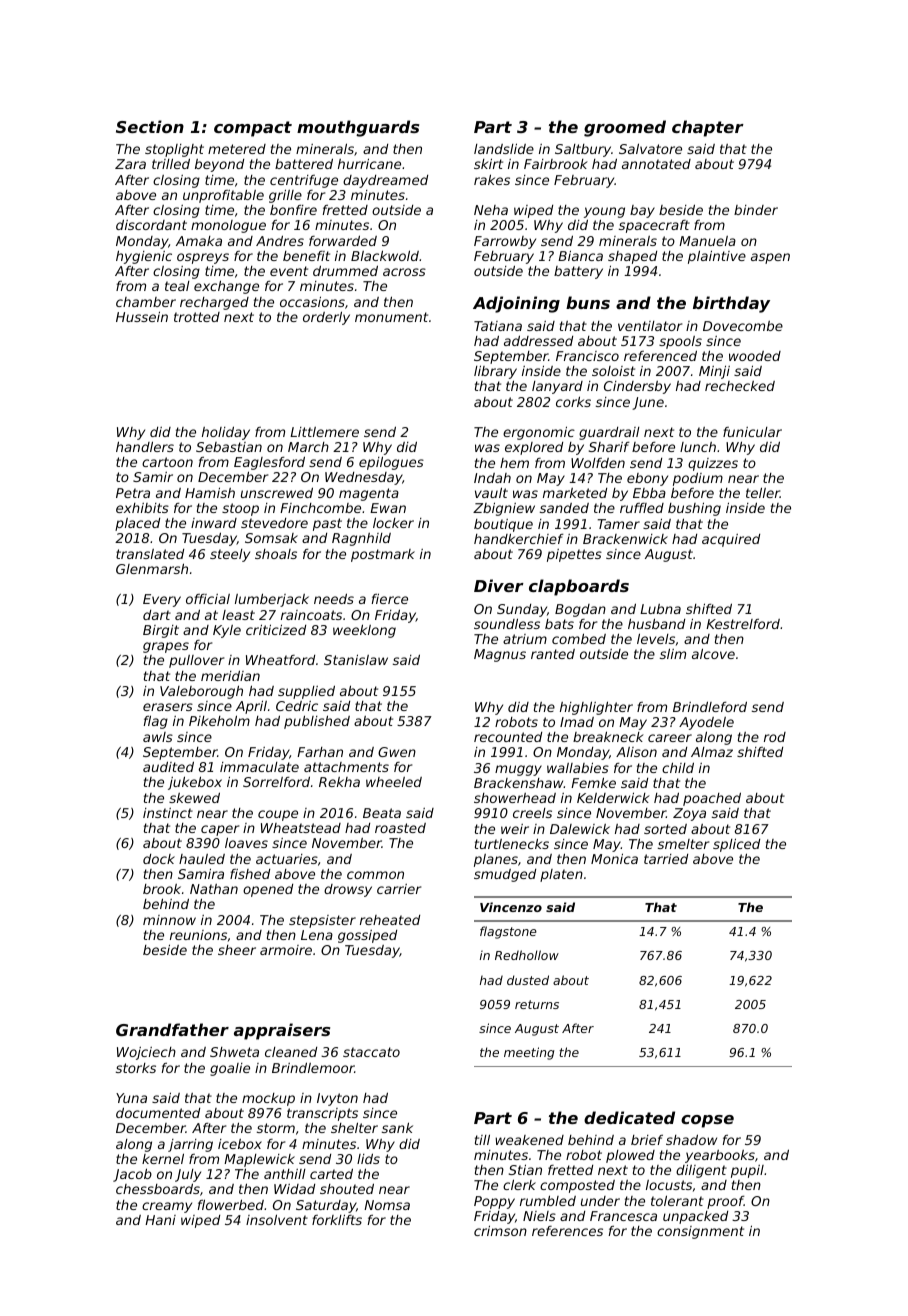 This page has width=908, height=1316. I want to click on Hussein, so click(142, 316).
